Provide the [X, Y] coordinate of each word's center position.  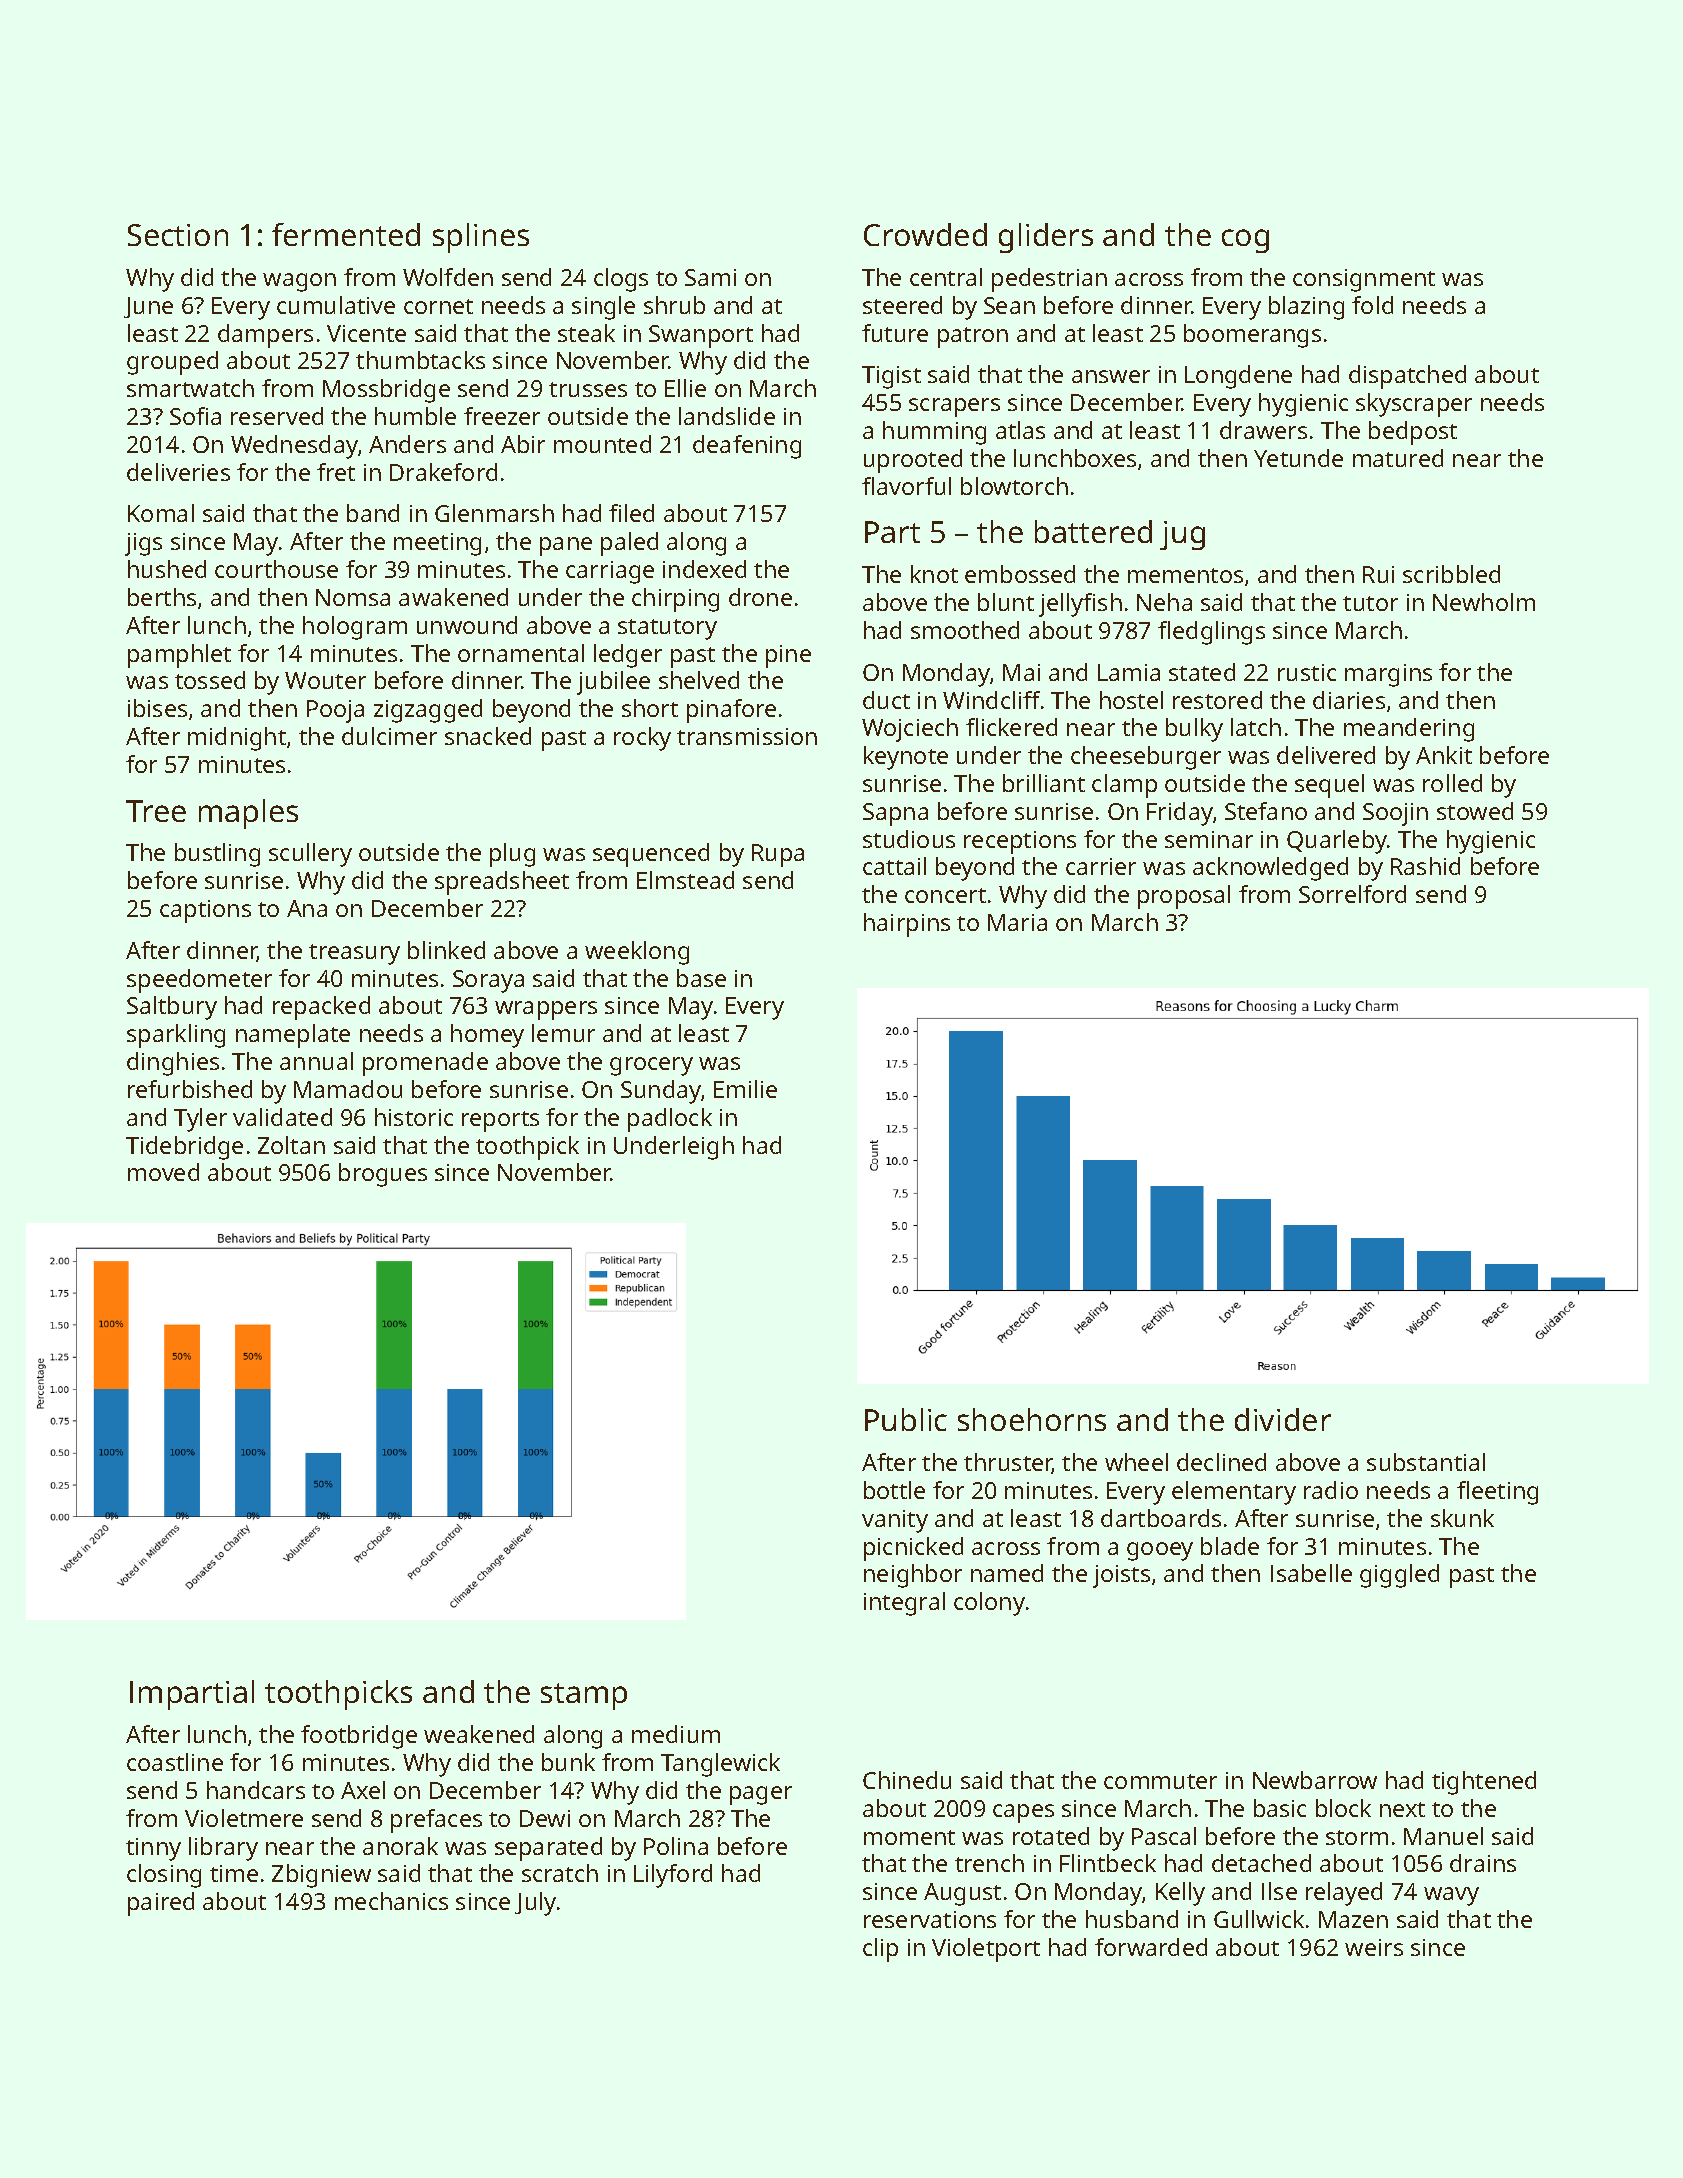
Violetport [986, 1950]
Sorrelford [1352, 894]
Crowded [925, 234]
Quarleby [1337, 842]
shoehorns [1032, 1419]
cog [1245, 241]
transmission [747, 736]
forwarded [1151, 1947]
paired [161, 1904]
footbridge [359, 1737]
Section [178, 235]
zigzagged [428, 711]
